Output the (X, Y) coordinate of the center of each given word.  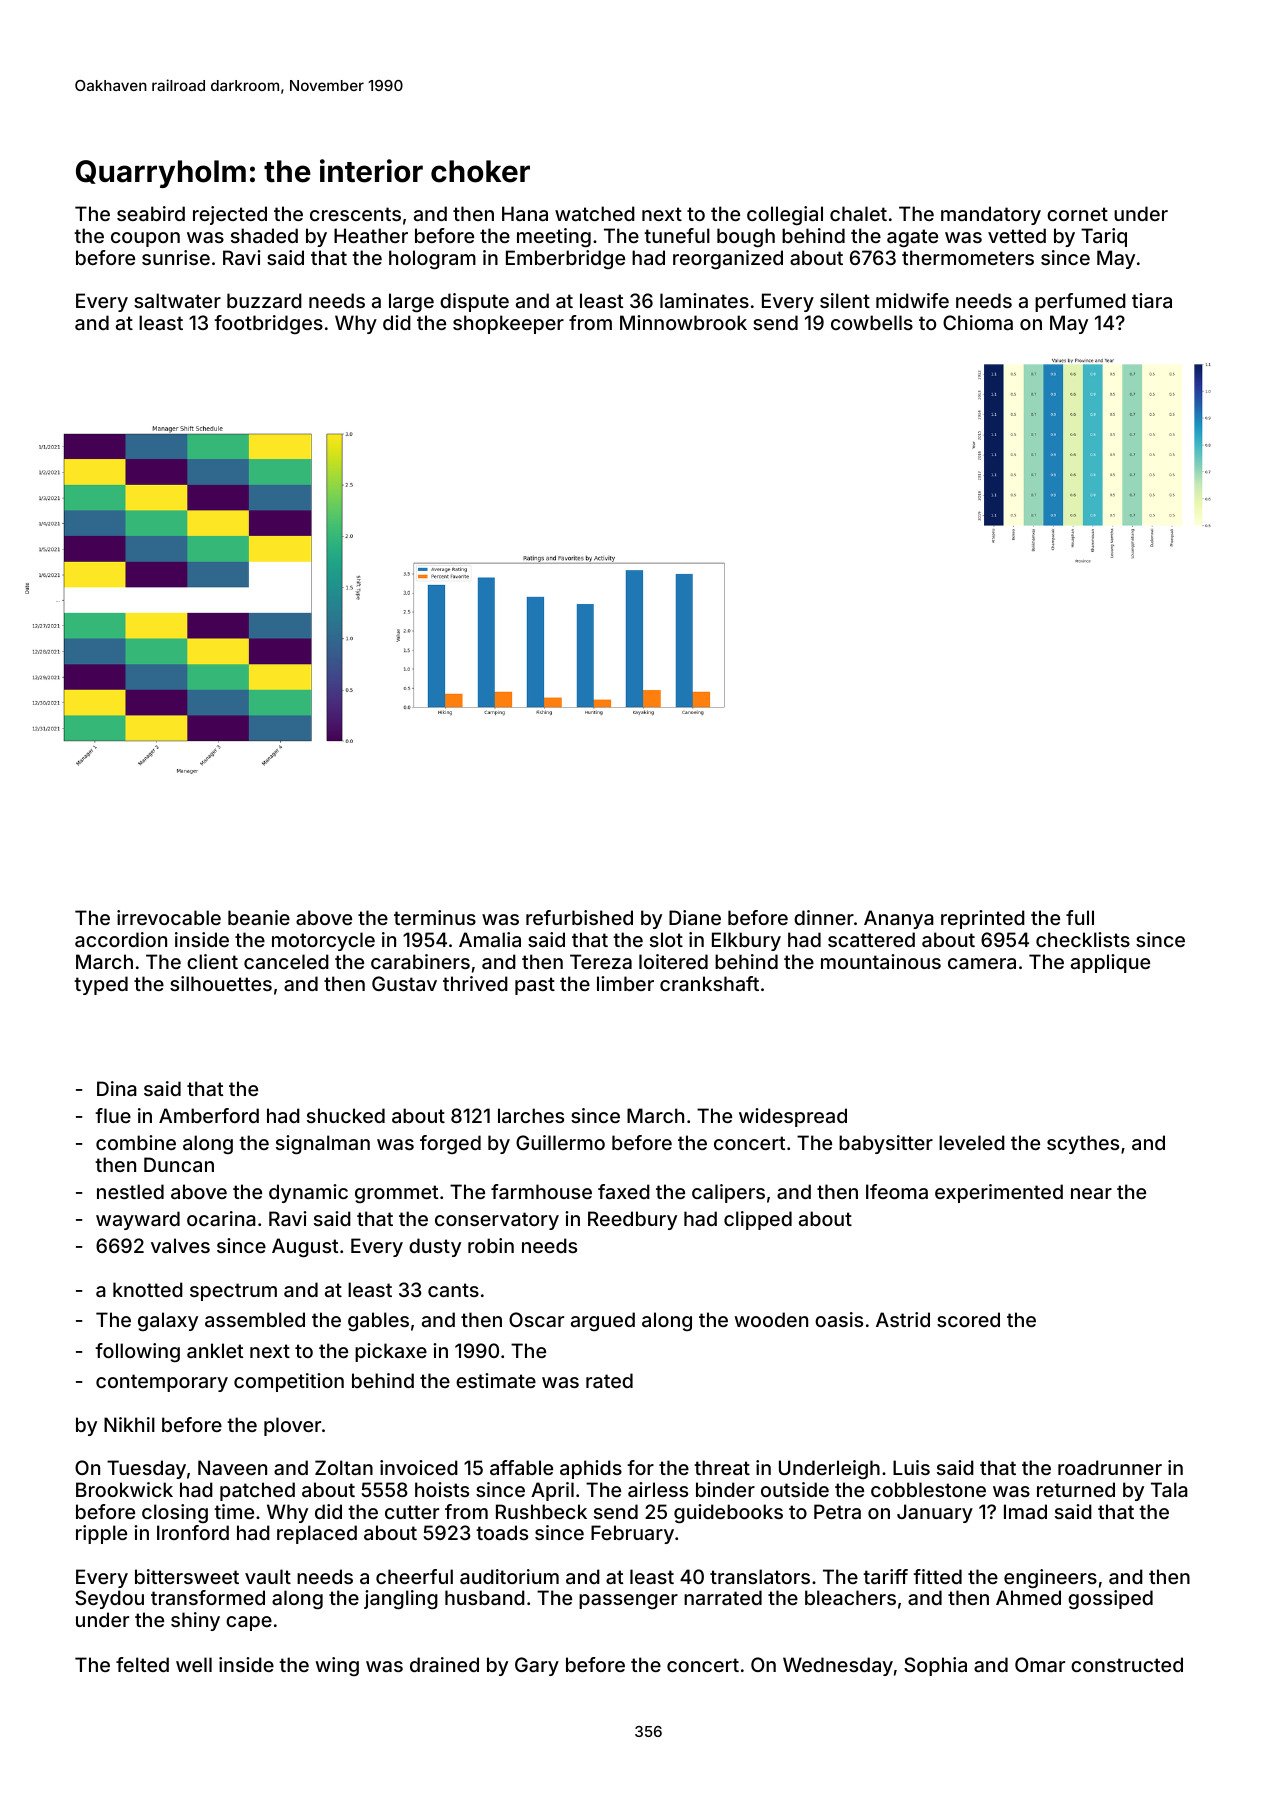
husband (485, 1597)
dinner (824, 917)
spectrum (233, 1292)
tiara (1152, 300)
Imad (1025, 1511)
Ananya (899, 919)
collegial (785, 215)
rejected (230, 215)
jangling (401, 1599)
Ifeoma (897, 1191)
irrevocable (169, 917)
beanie (259, 917)
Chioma (978, 322)
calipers (728, 1193)
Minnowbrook (683, 322)
